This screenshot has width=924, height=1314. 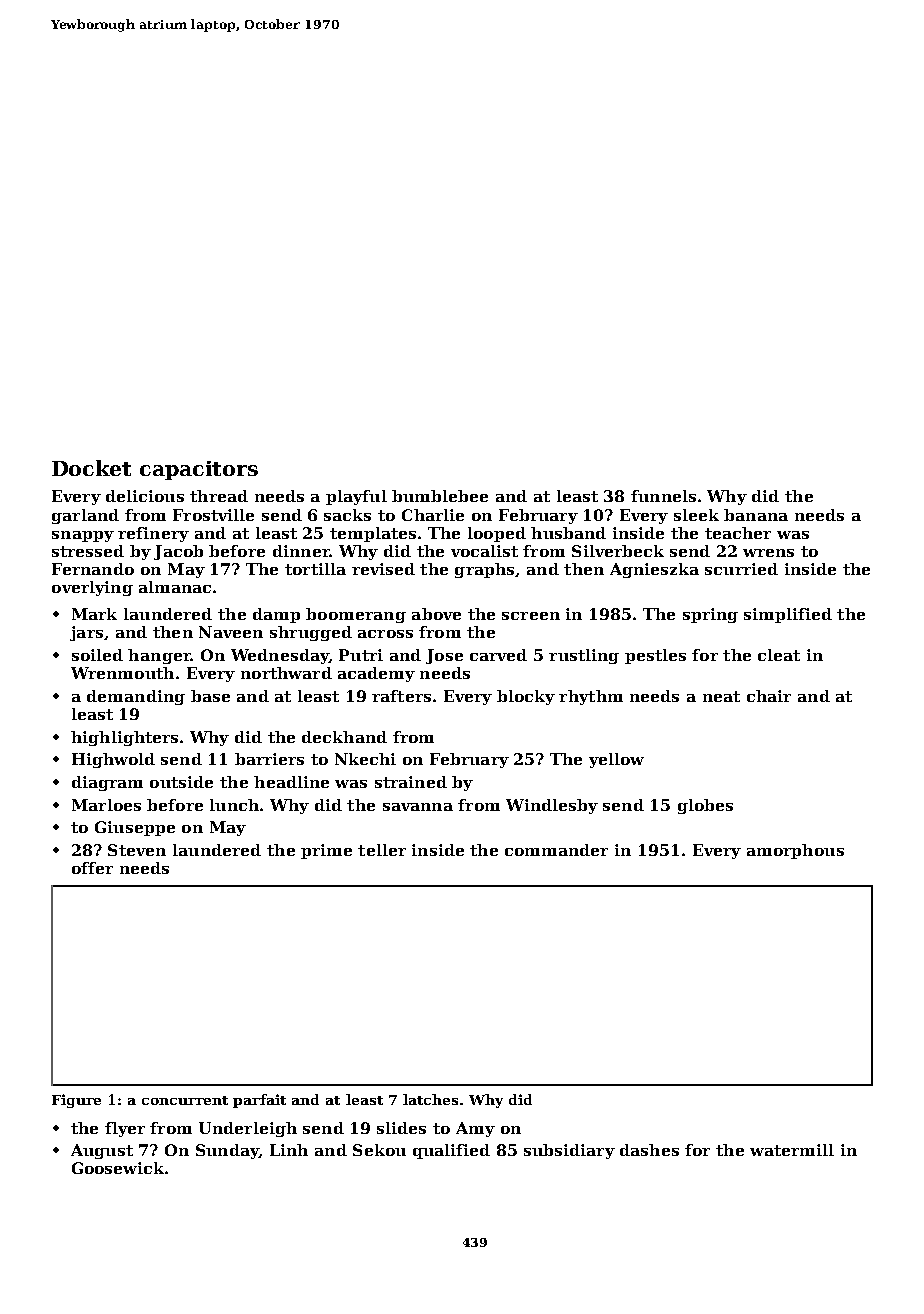 I want to click on Docket, so click(x=91, y=468).
